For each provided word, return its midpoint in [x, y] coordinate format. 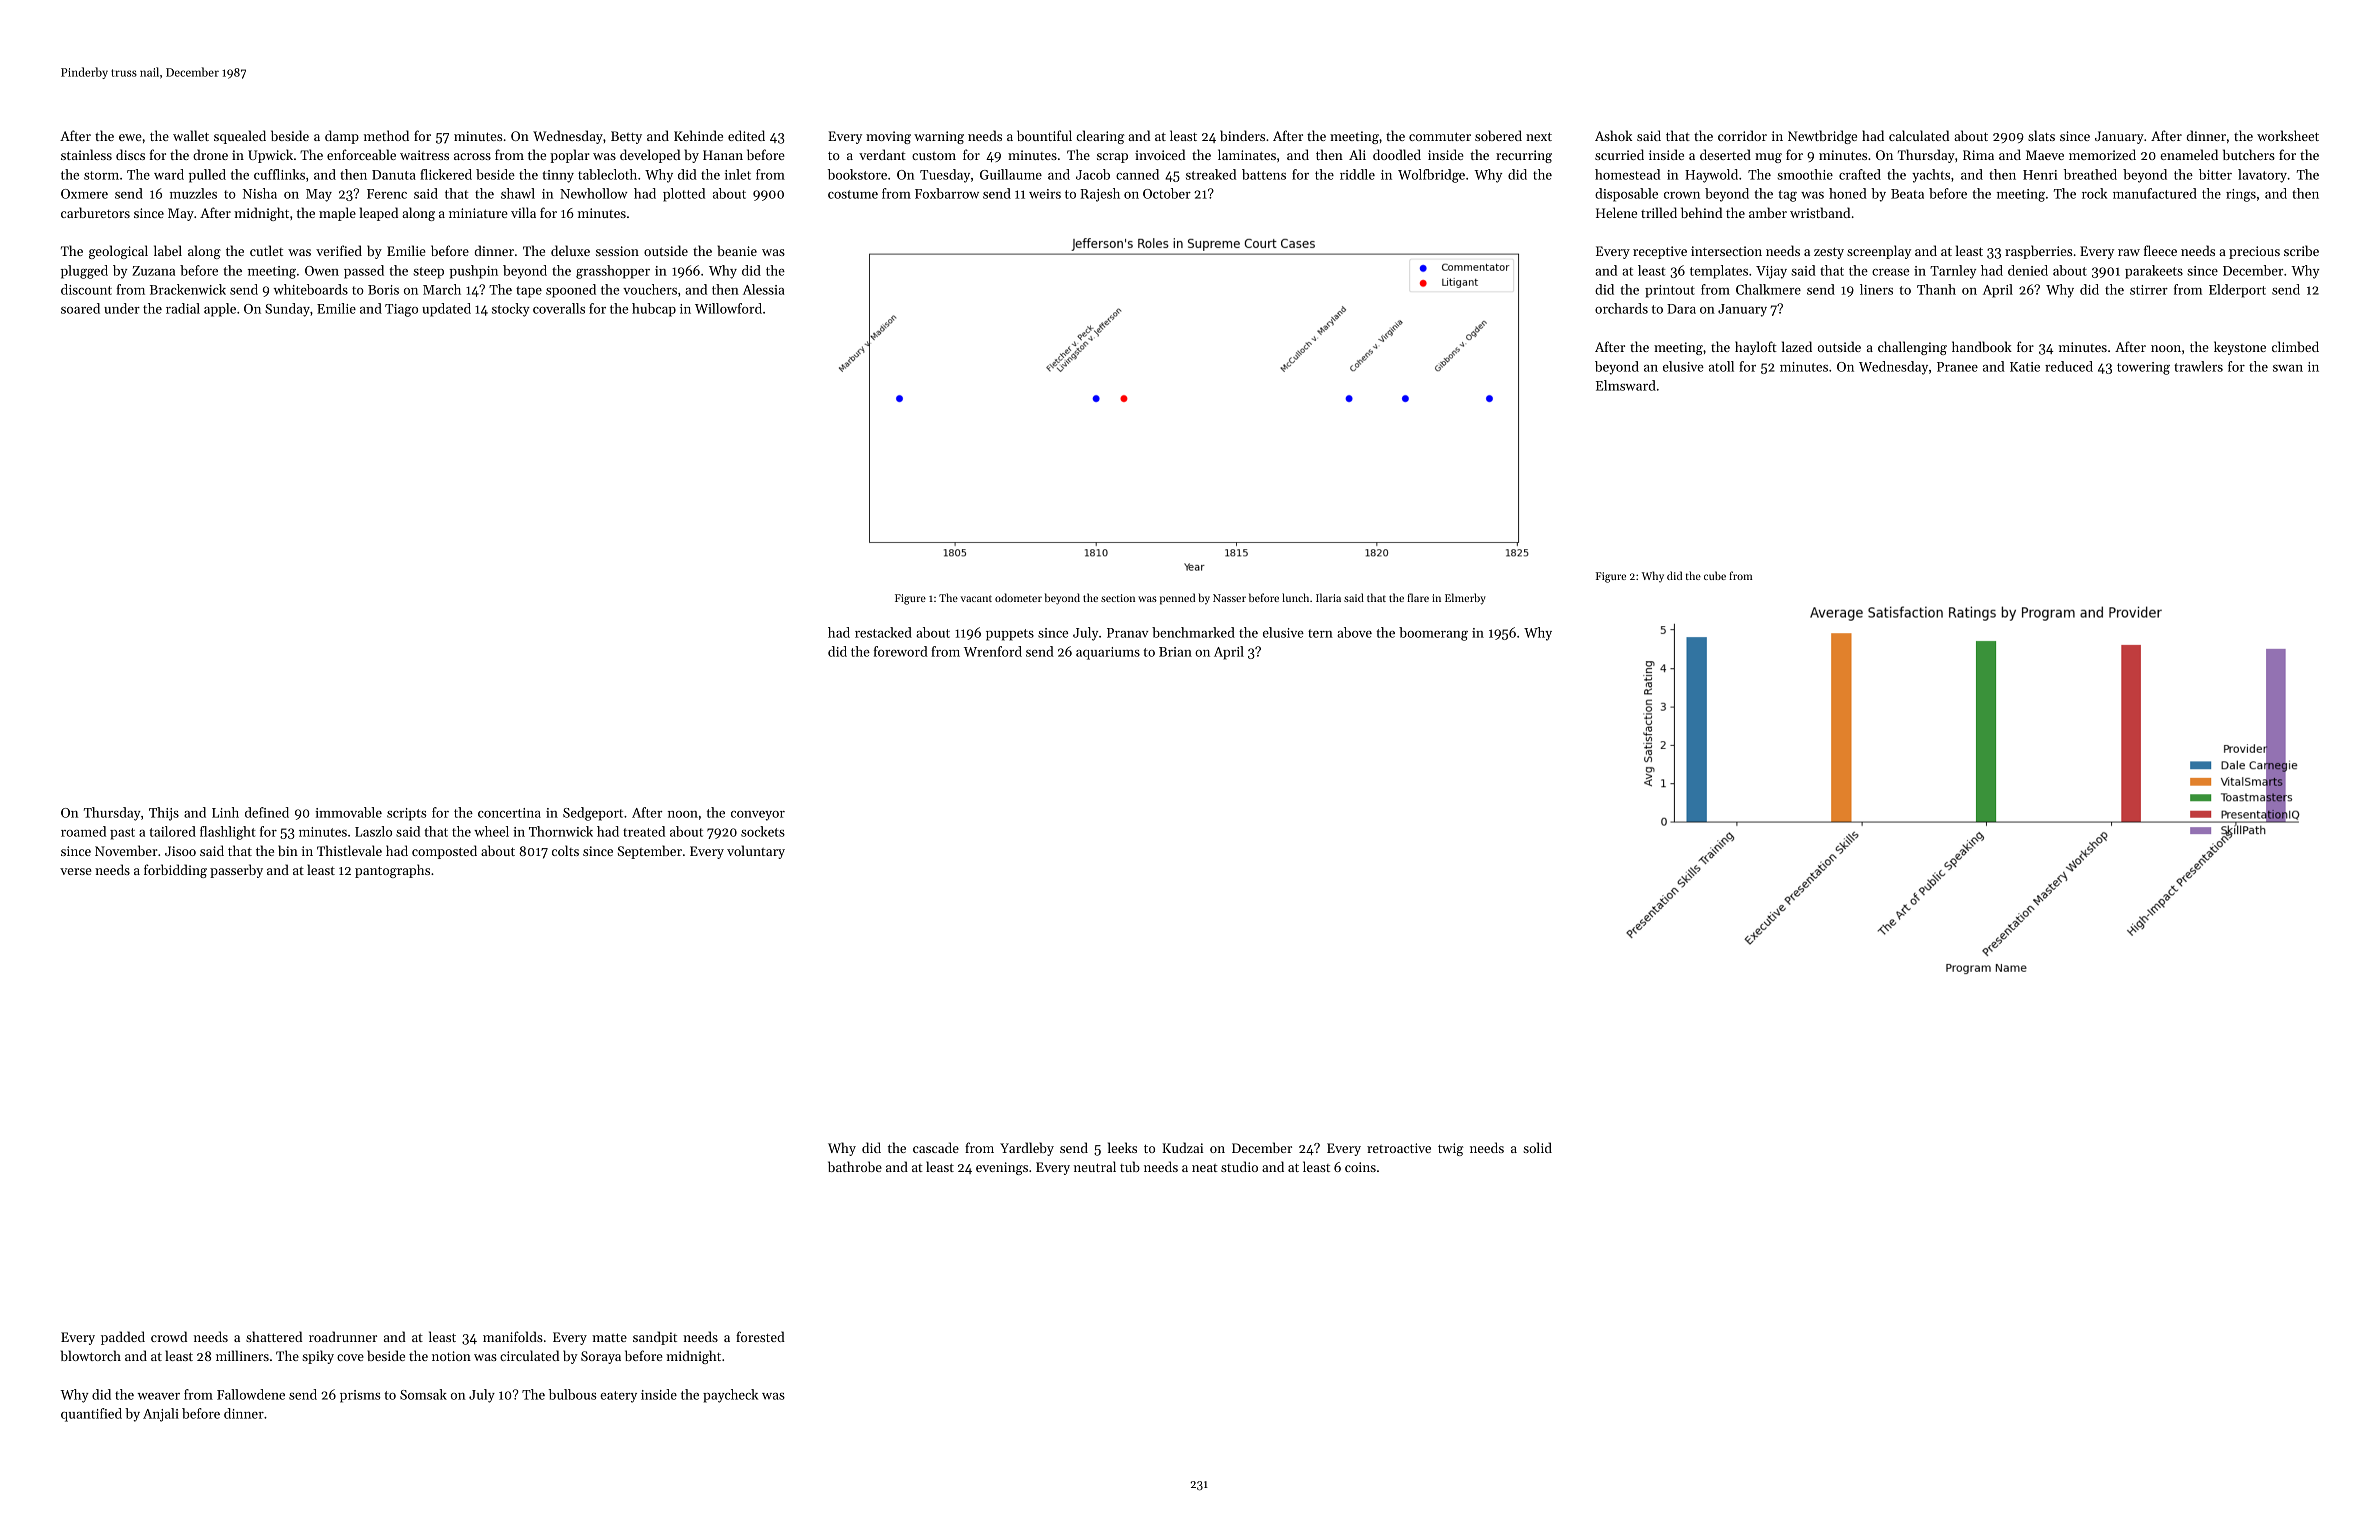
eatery [618, 1397]
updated [446, 310]
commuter [1440, 136]
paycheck [730, 1396]
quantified [91, 1415]
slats [2041, 135]
